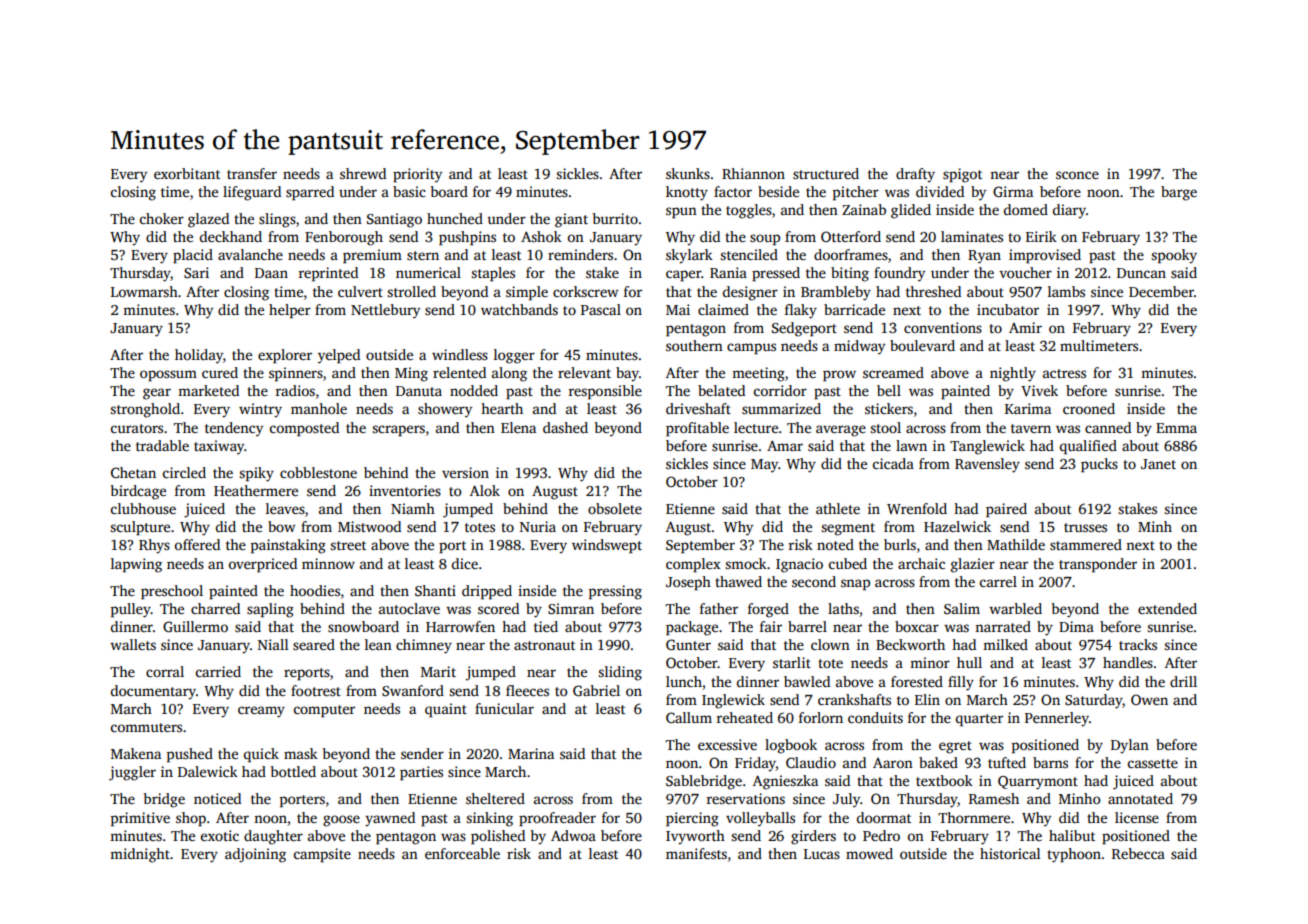 This page has height=924, width=1308. What do you see at coordinates (140, 528) in the page?
I see `sculpture` at bounding box center [140, 528].
